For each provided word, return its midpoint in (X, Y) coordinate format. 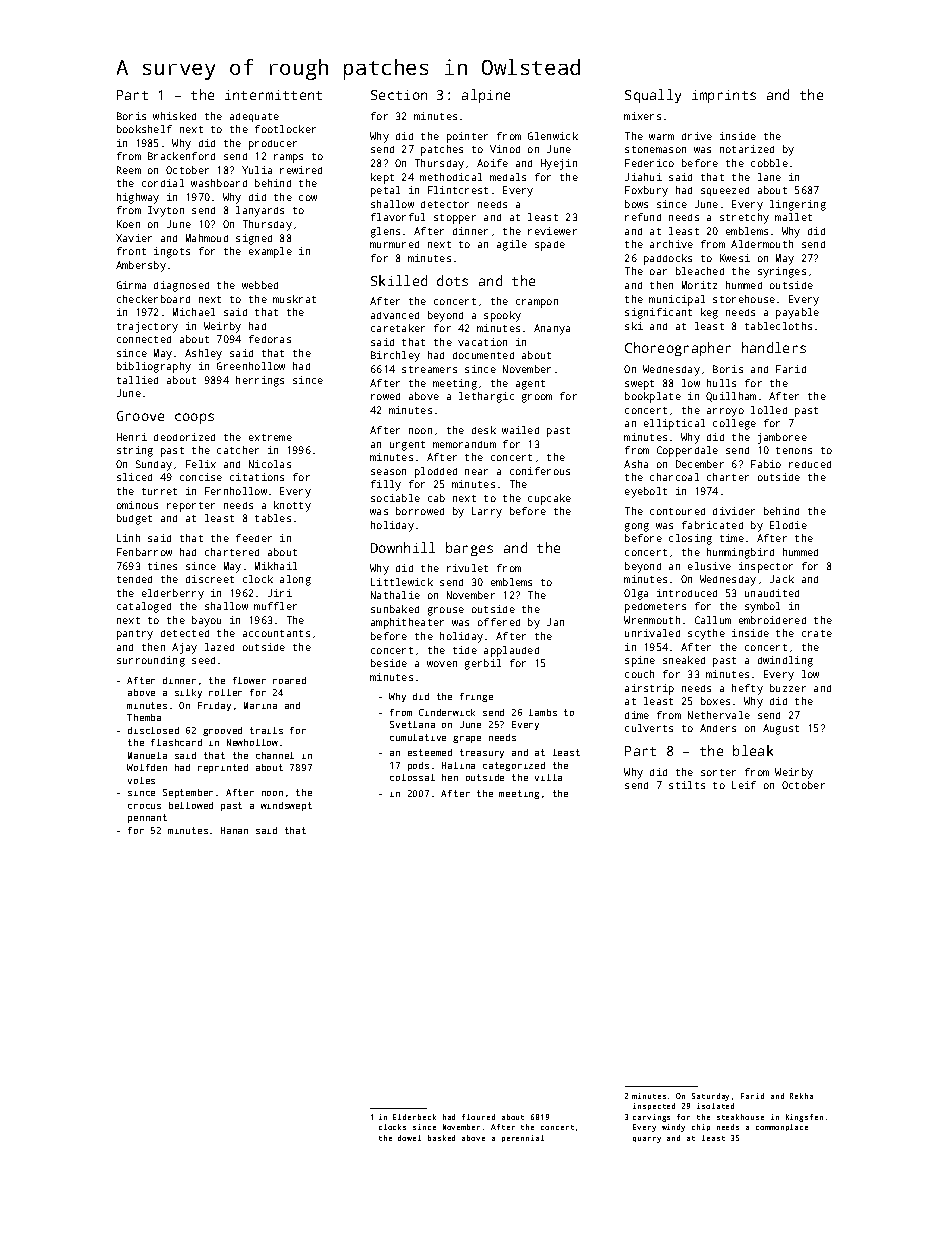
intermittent (273, 95)
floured (478, 1117)
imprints (724, 96)
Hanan (234, 830)
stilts (687, 785)
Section (399, 95)
